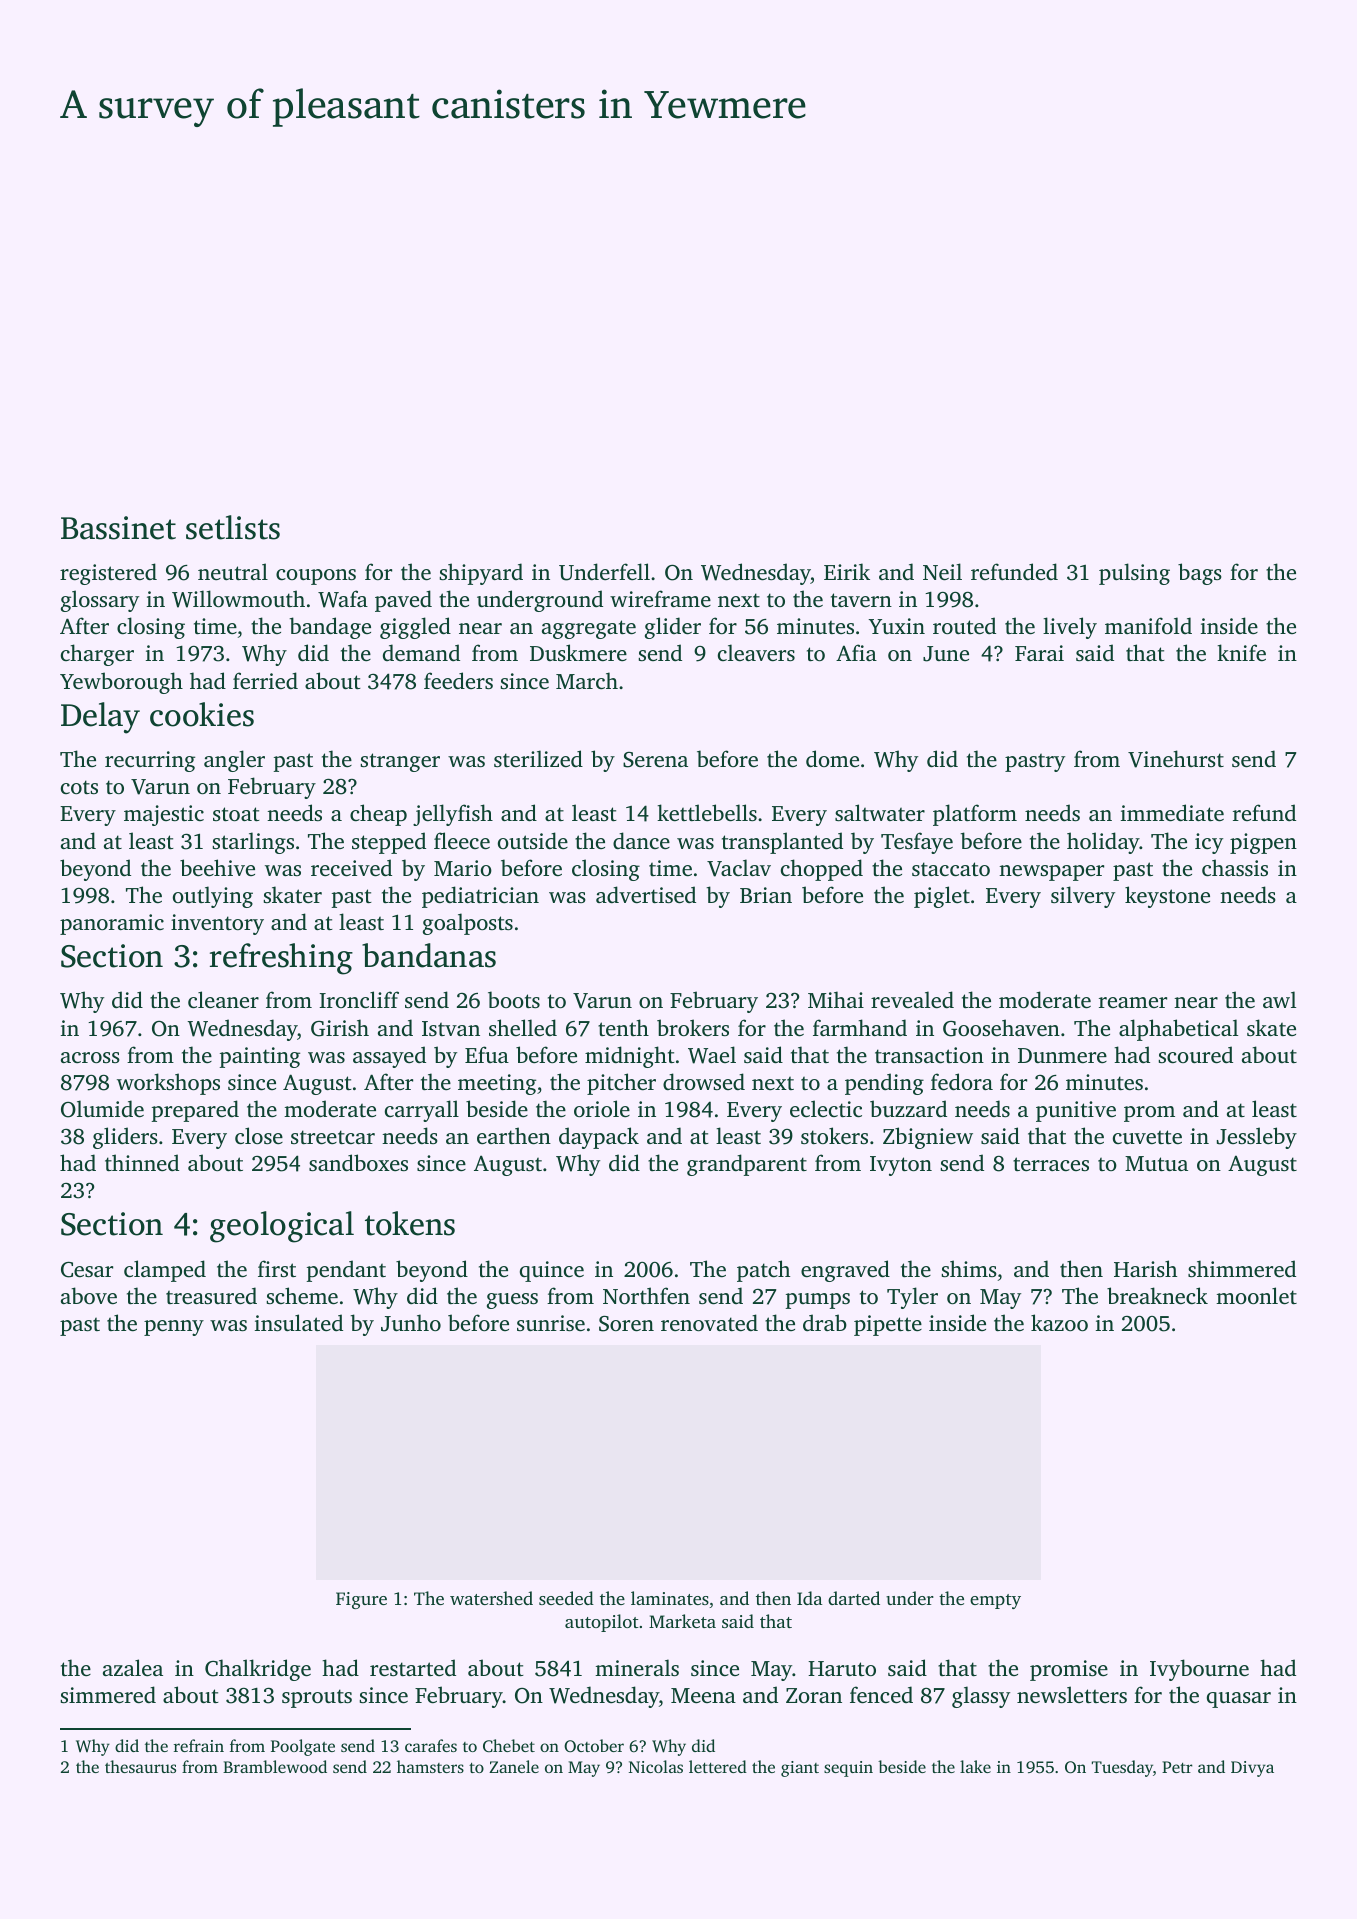 The image size is (1357, 1919). I want to click on setlists, so click(233, 527).
